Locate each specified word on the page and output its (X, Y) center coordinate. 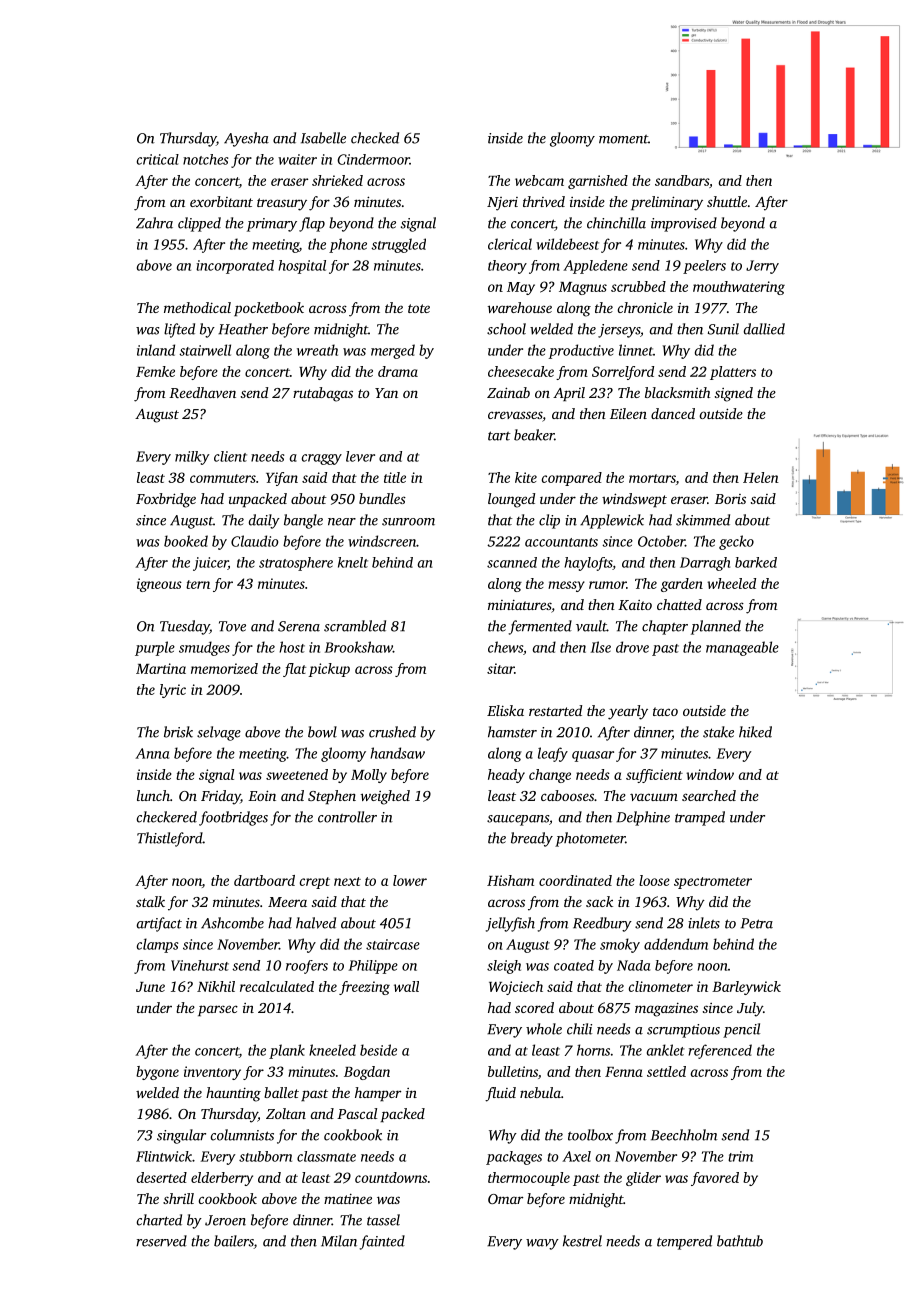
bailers (234, 1242)
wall (406, 986)
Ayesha (246, 139)
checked (375, 138)
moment (623, 139)
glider (643, 1179)
